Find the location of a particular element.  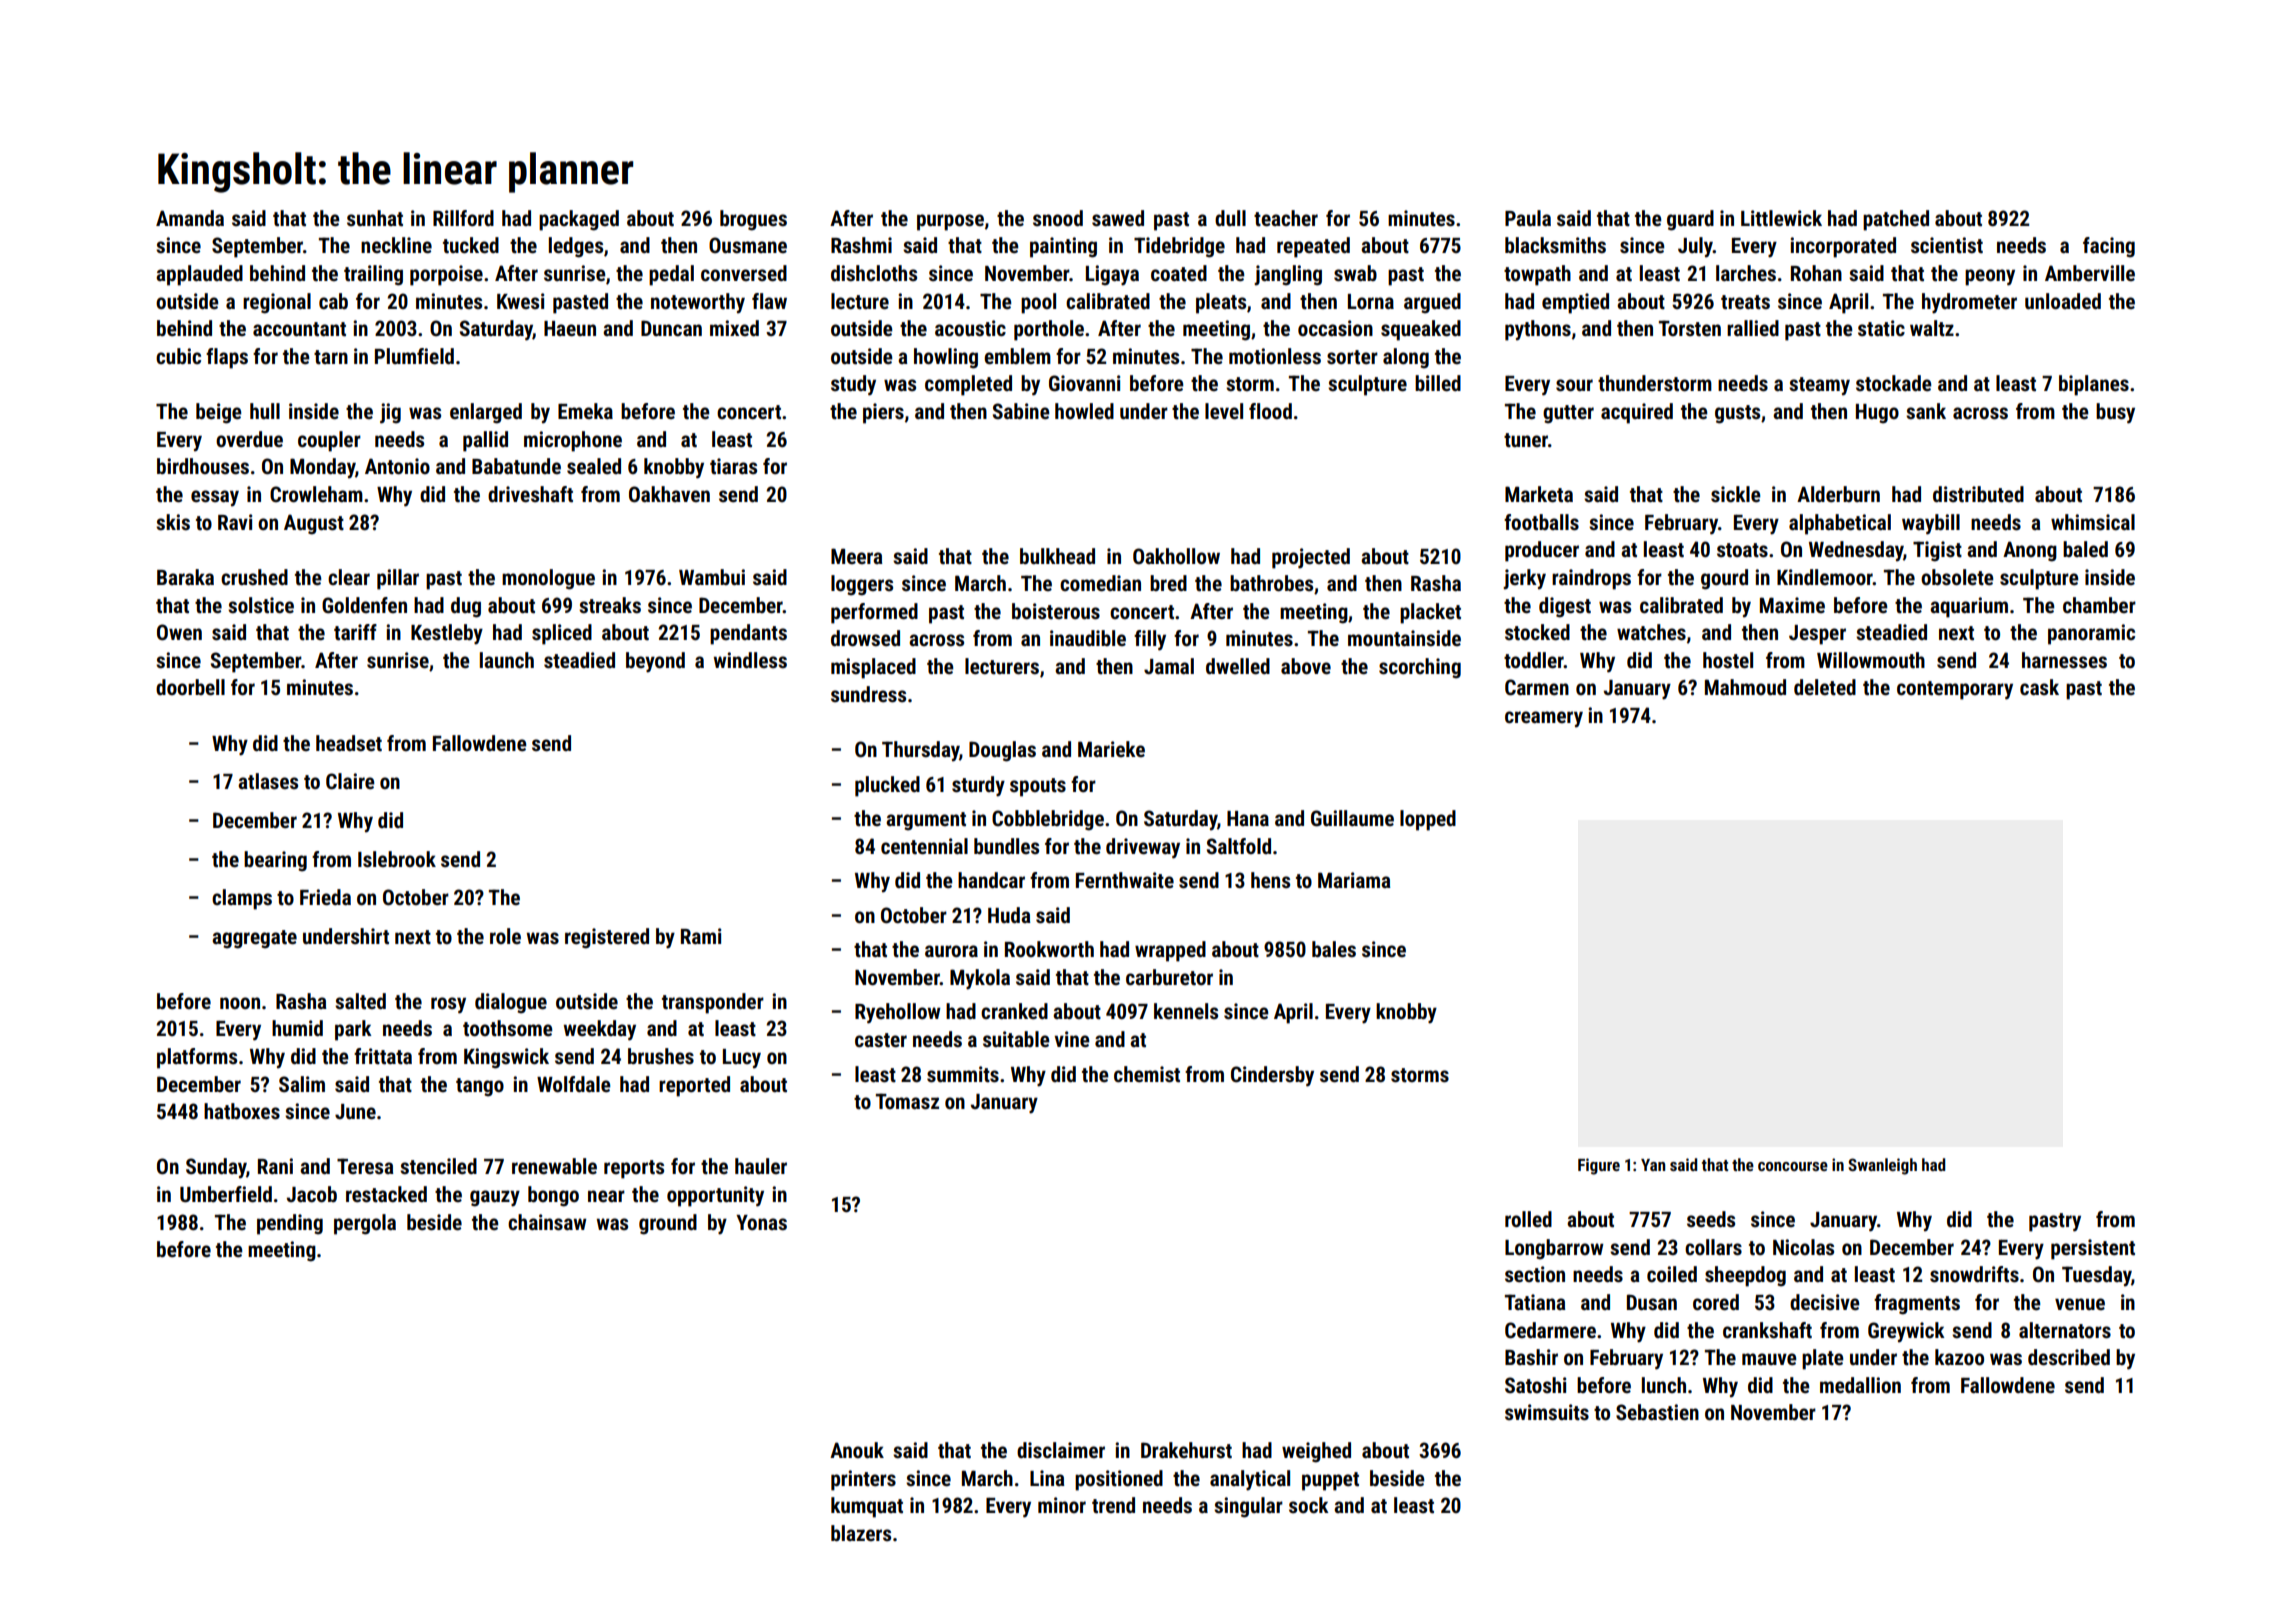

Tomasz is located at coordinates (907, 1101).
